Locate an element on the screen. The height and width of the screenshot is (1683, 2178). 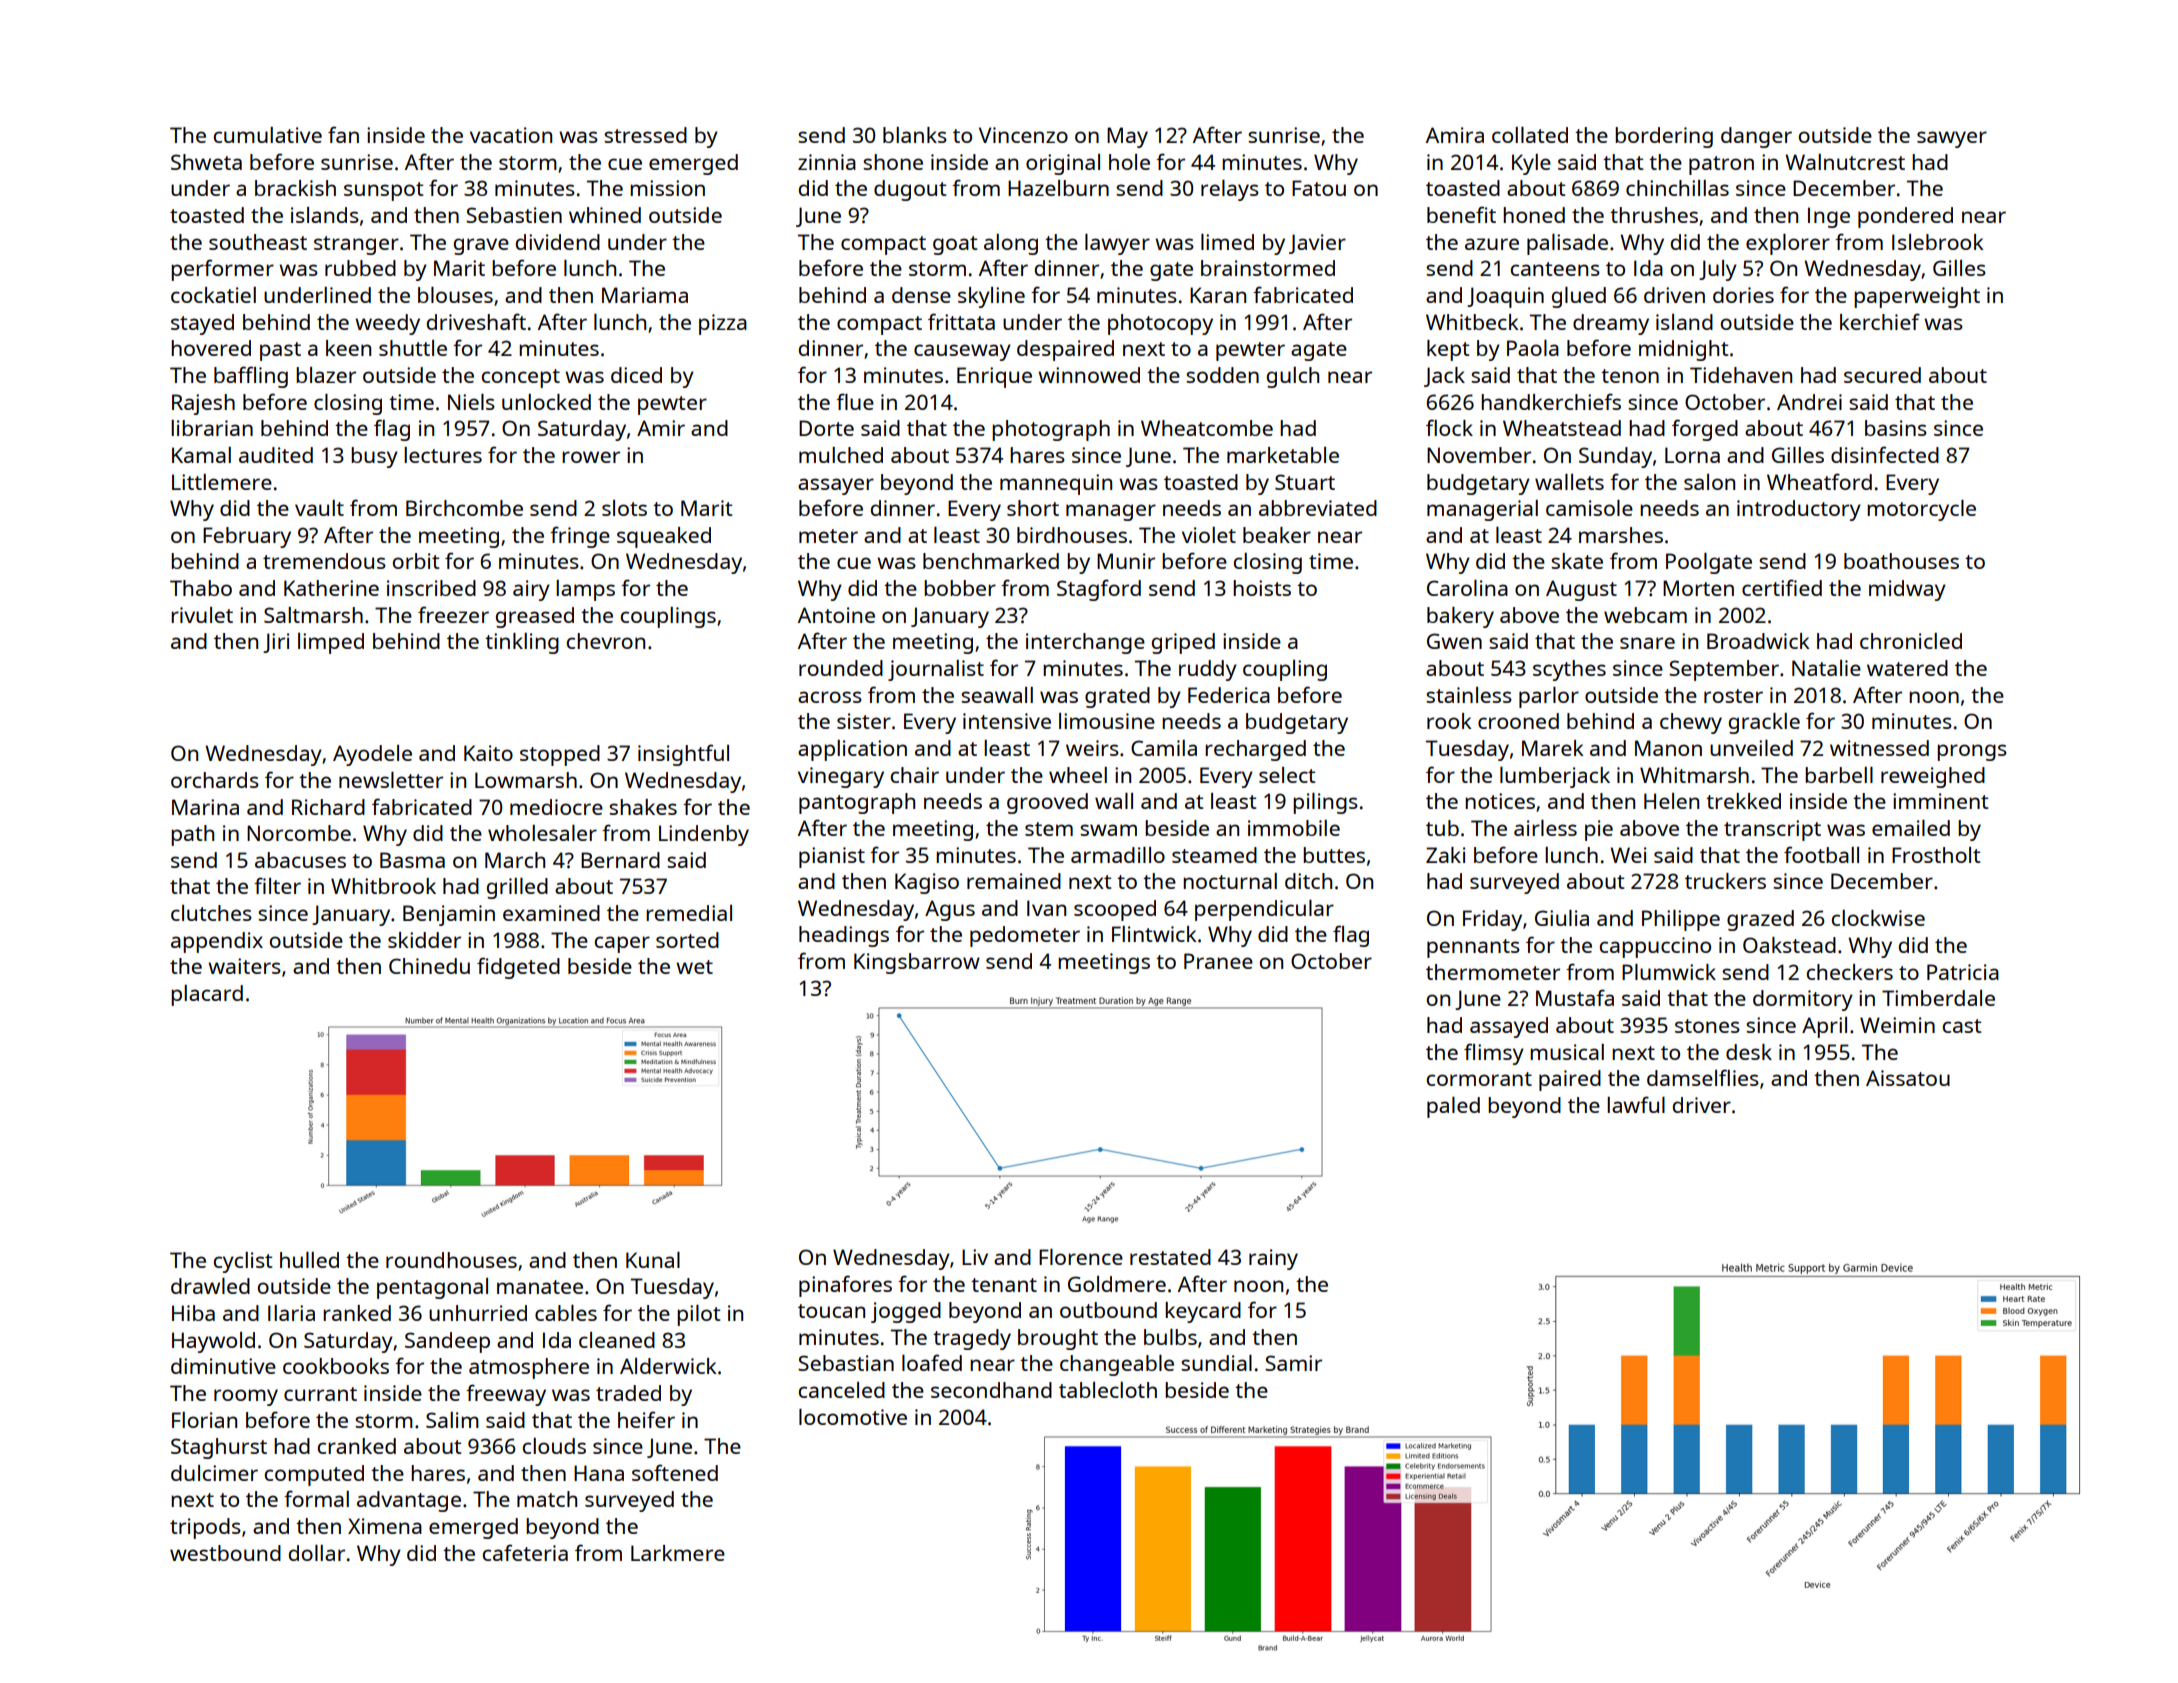
Javier is located at coordinates (1317, 244).
